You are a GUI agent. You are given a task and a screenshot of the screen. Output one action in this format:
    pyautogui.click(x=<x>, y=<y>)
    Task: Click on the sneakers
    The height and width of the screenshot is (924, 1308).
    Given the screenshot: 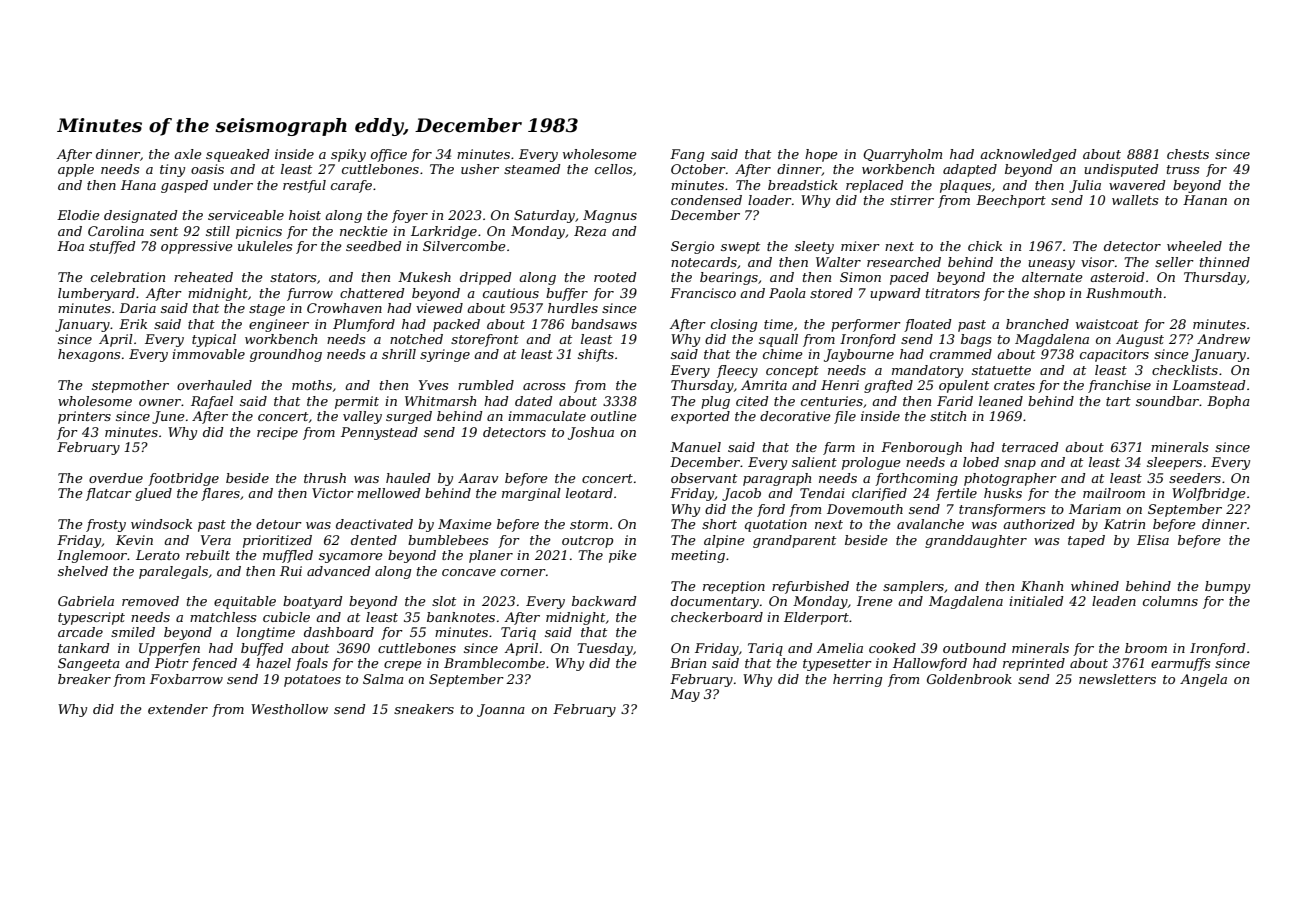 What is the action you would take?
    pyautogui.click(x=424, y=709)
